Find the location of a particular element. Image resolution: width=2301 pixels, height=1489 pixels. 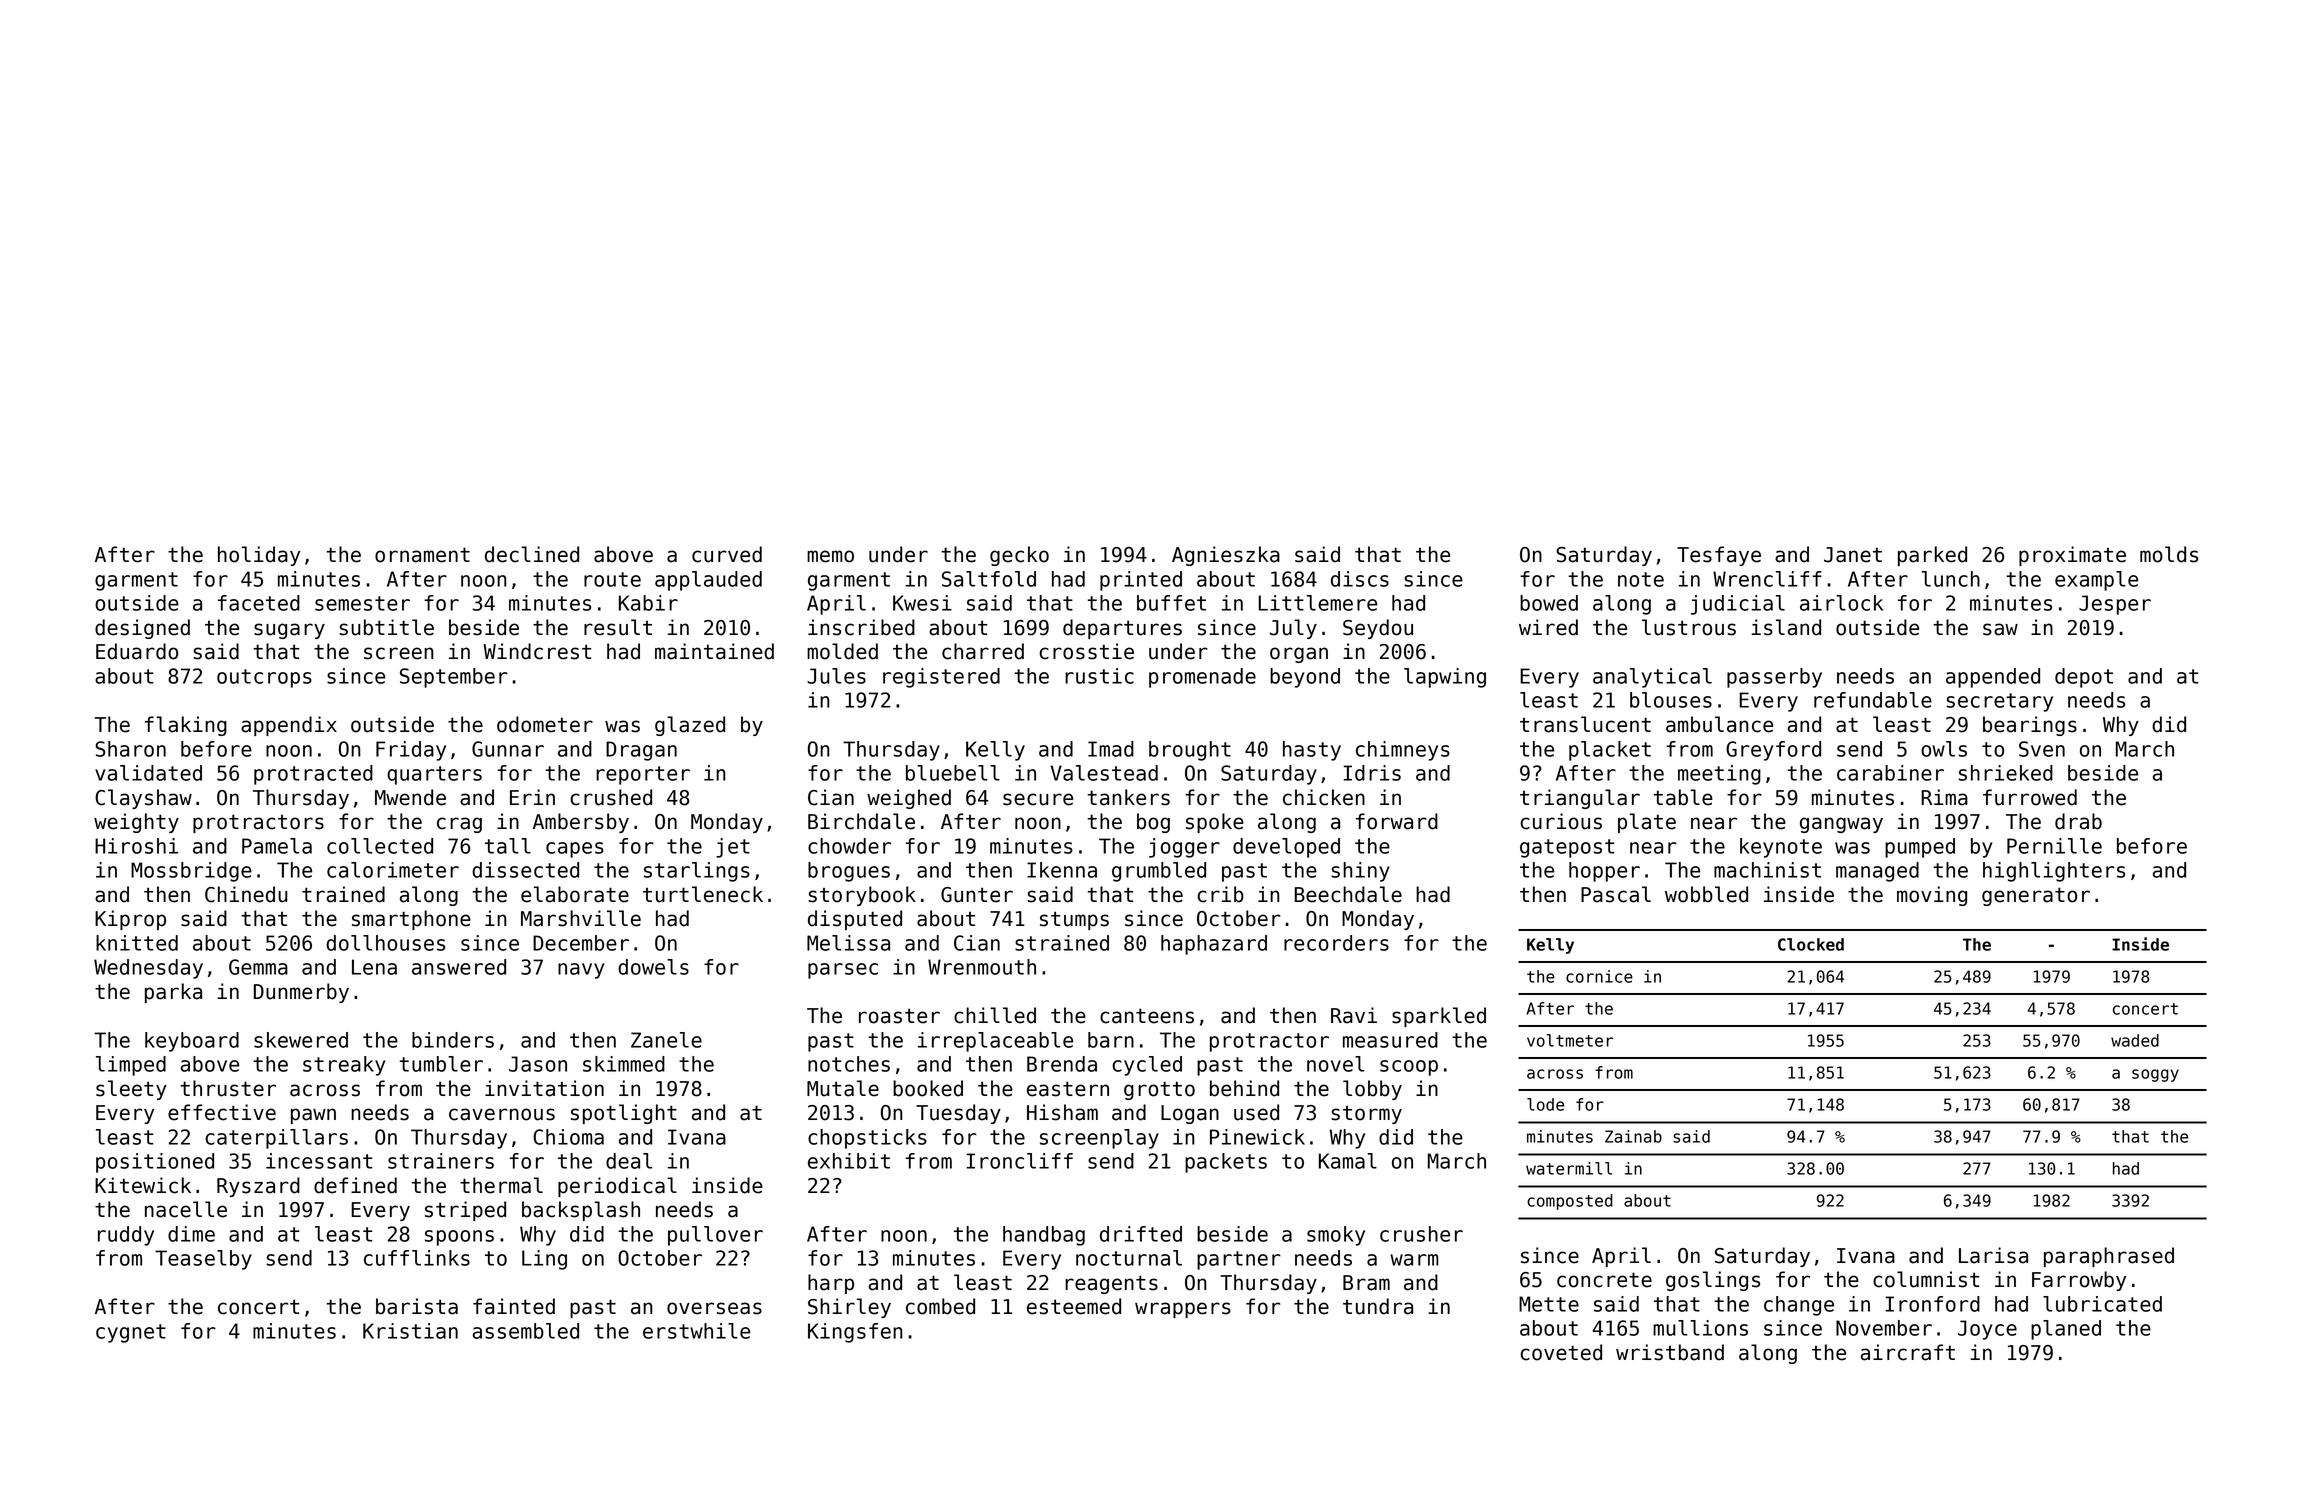

Larisa is located at coordinates (1993, 1255).
